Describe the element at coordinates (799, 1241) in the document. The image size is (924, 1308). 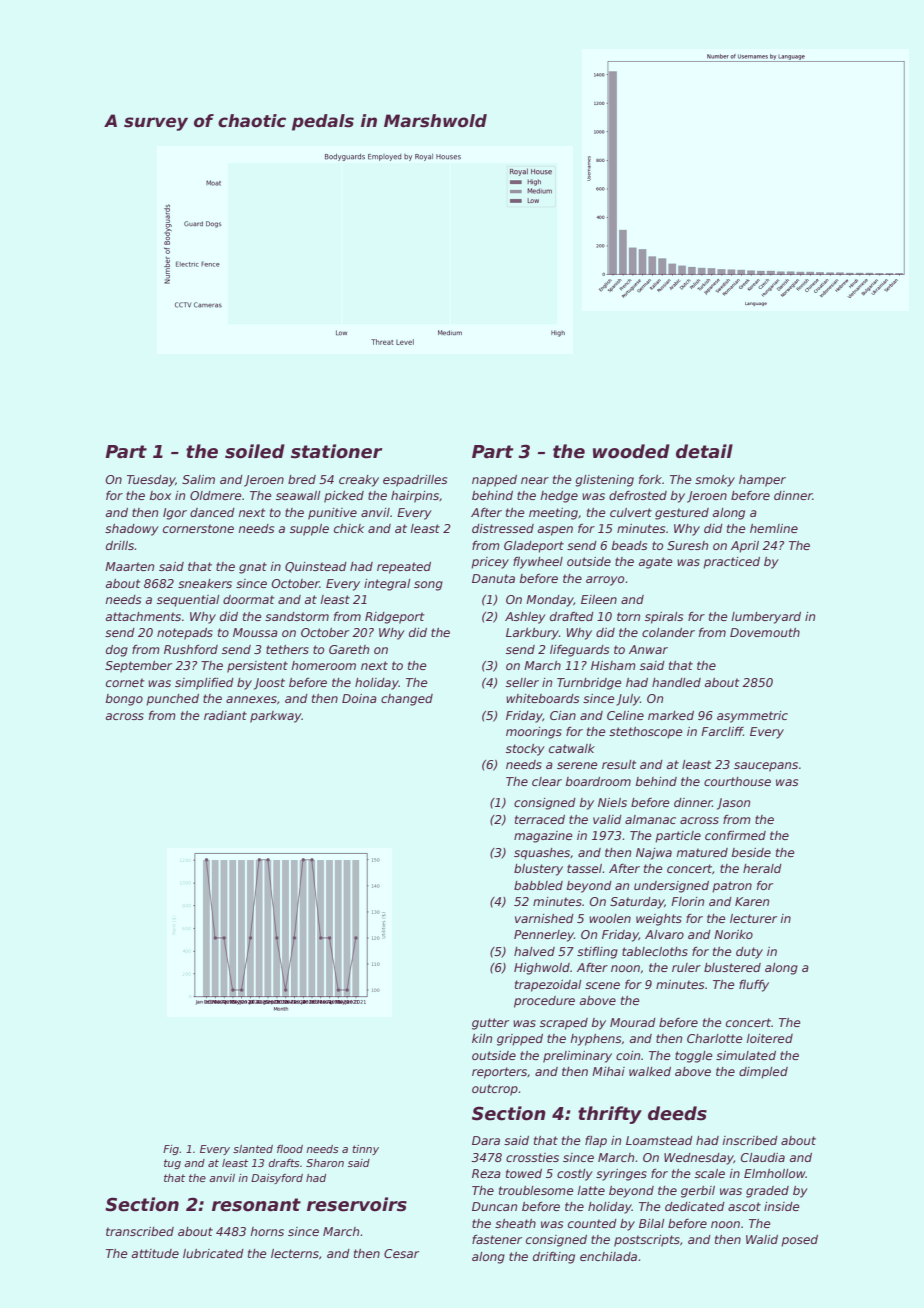
I see `posed` at that location.
